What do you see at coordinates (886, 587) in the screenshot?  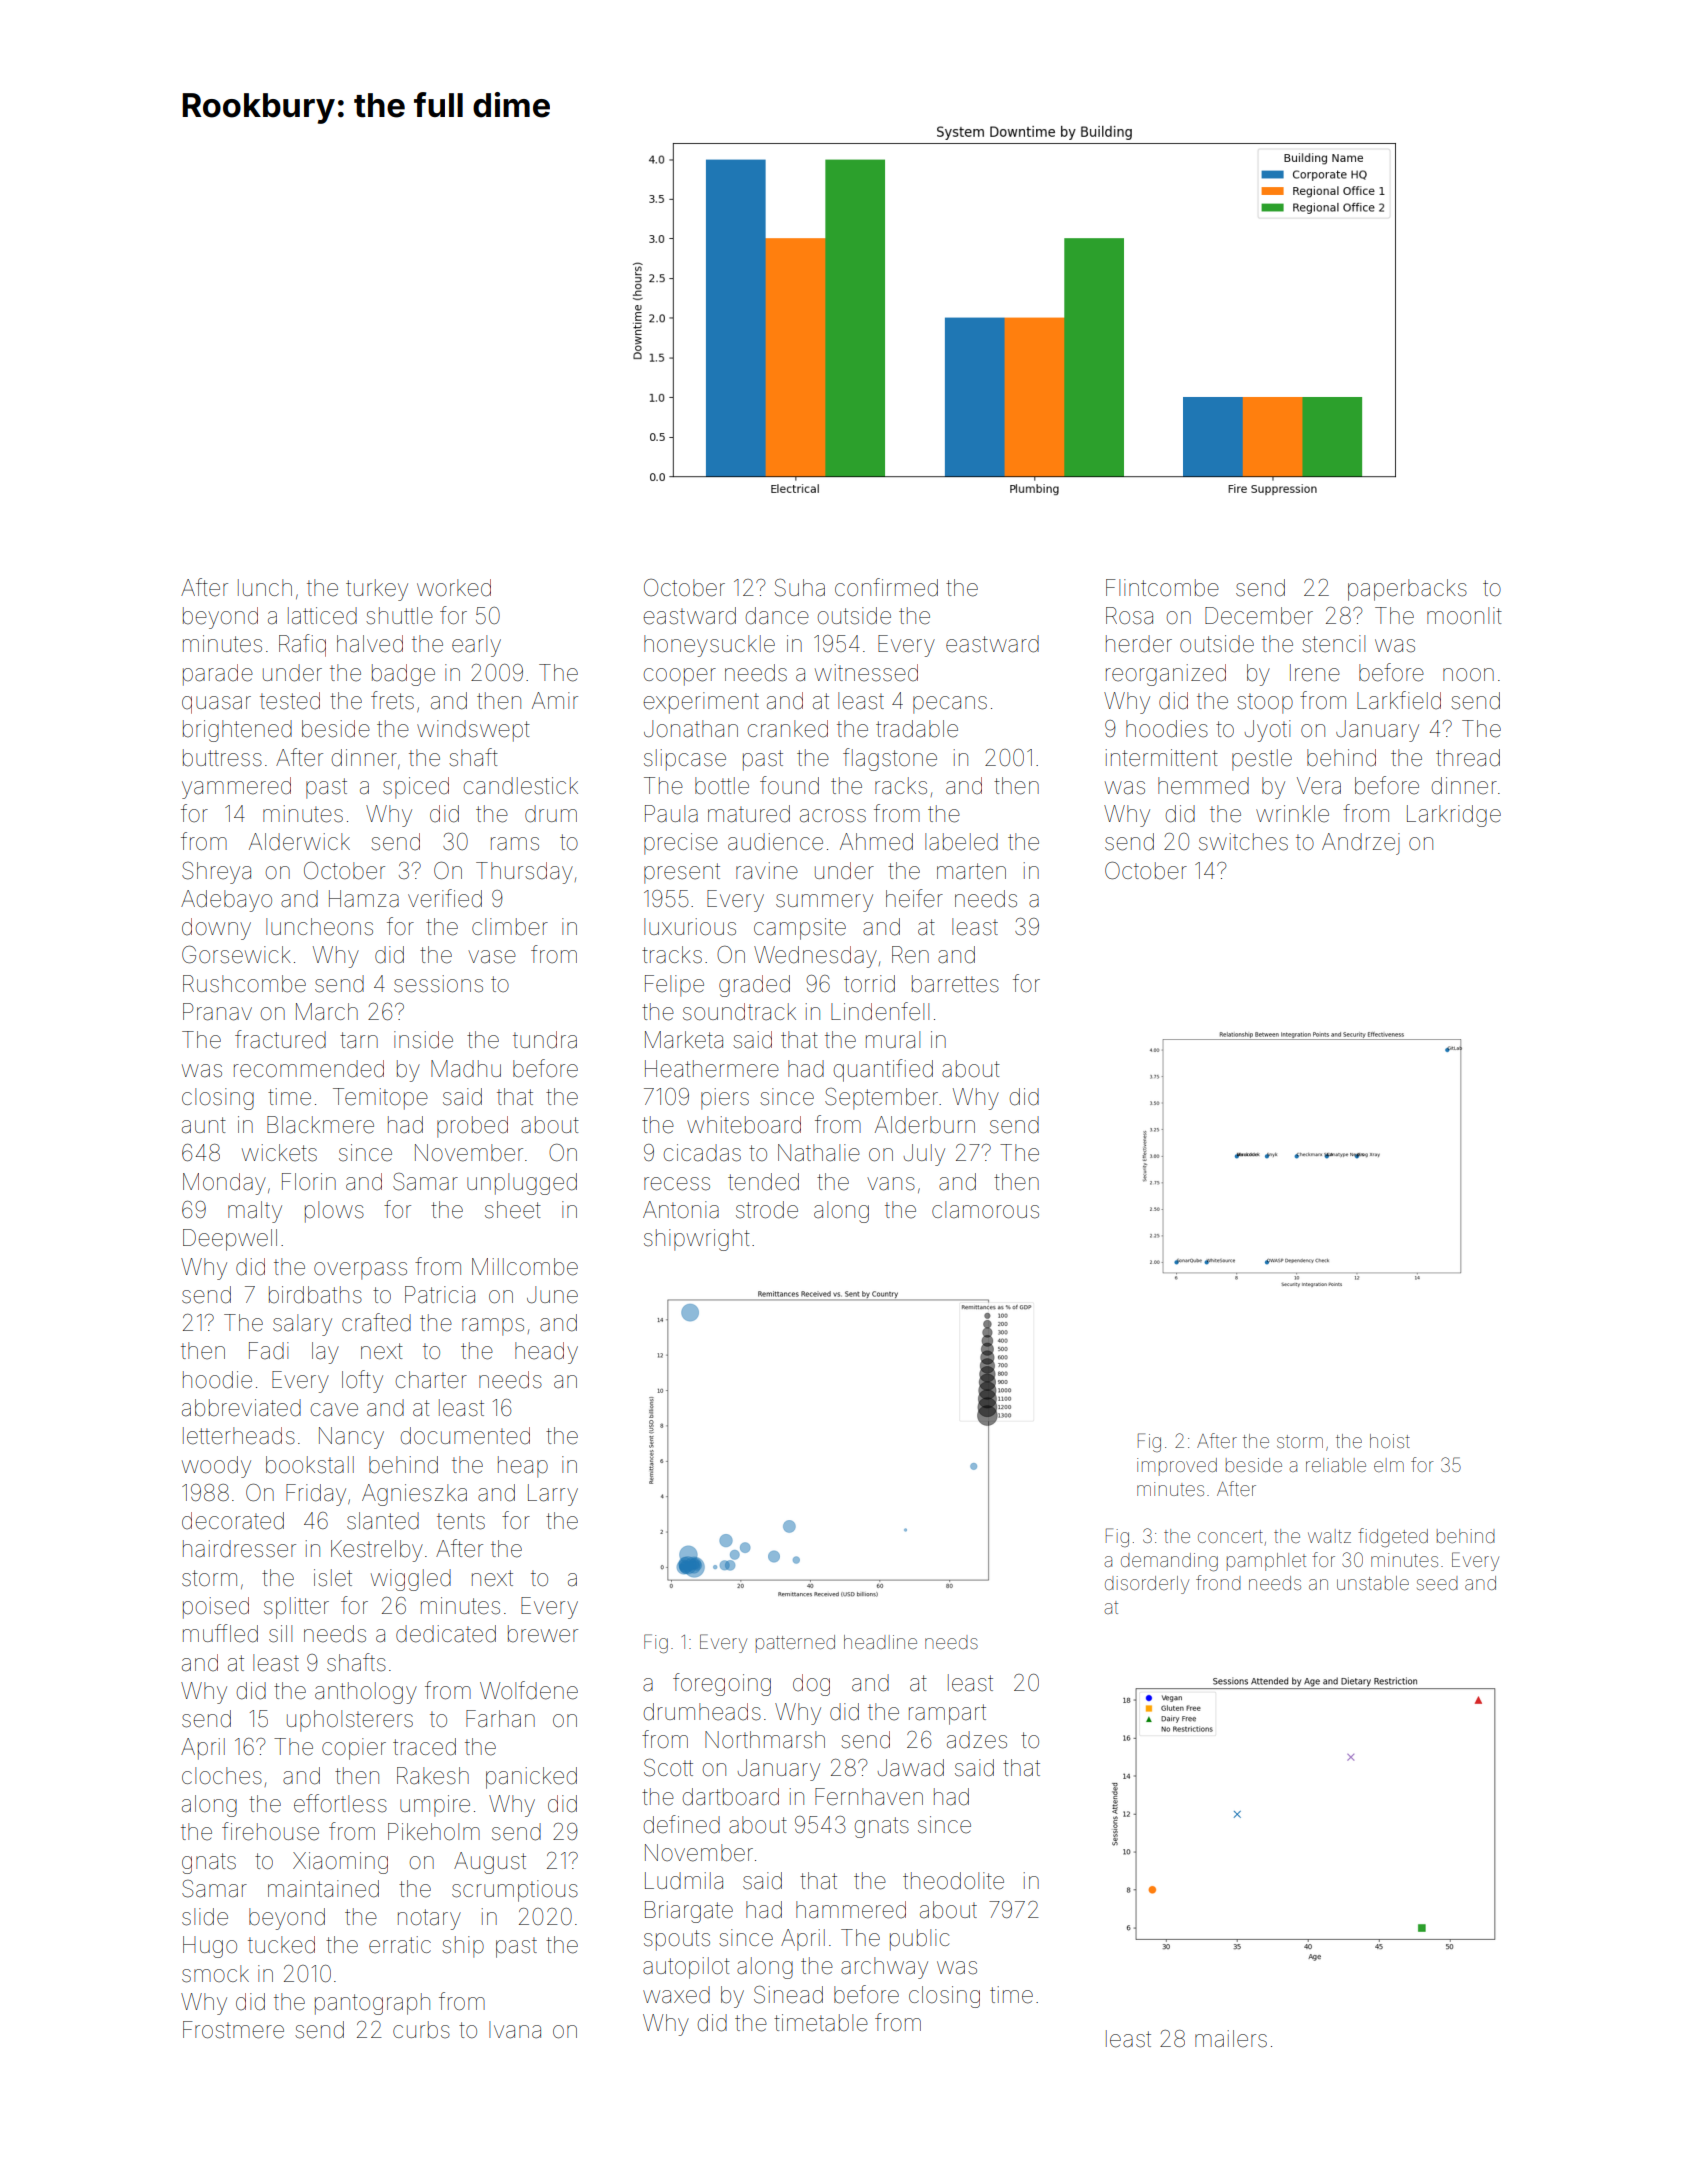 I see `confirmed` at bounding box center [886, 587].
